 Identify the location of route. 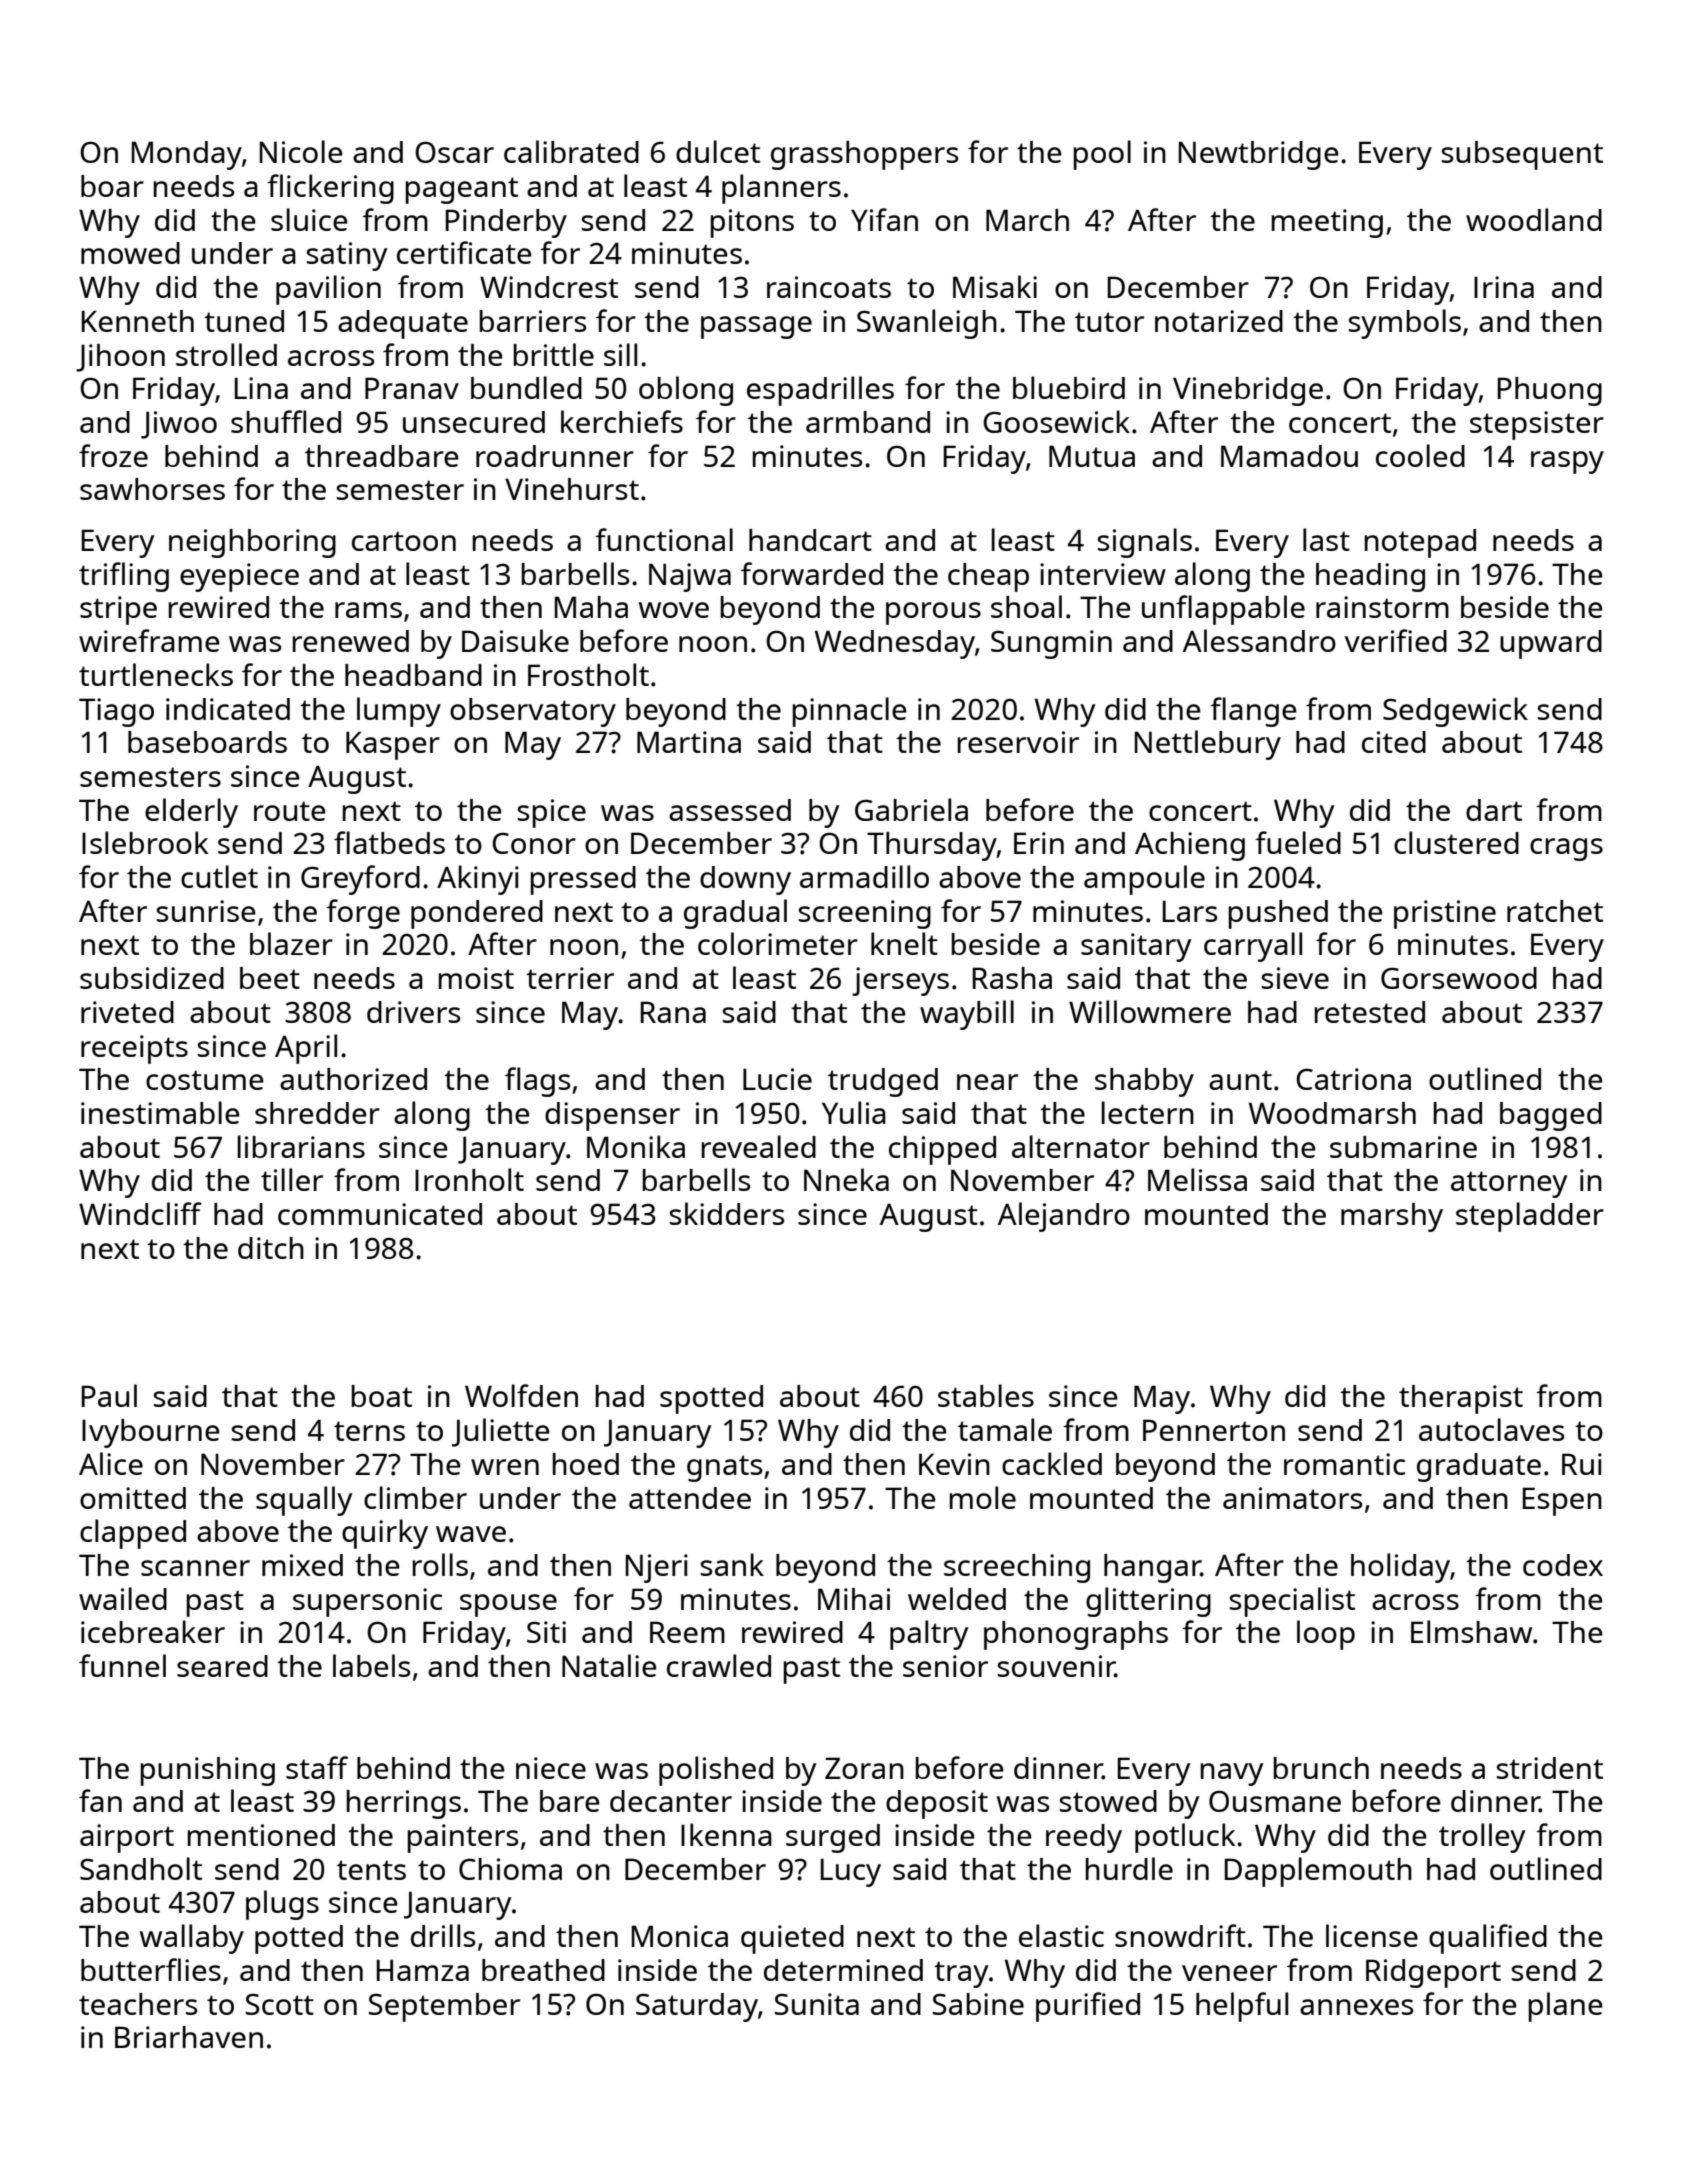
(290, 811).
